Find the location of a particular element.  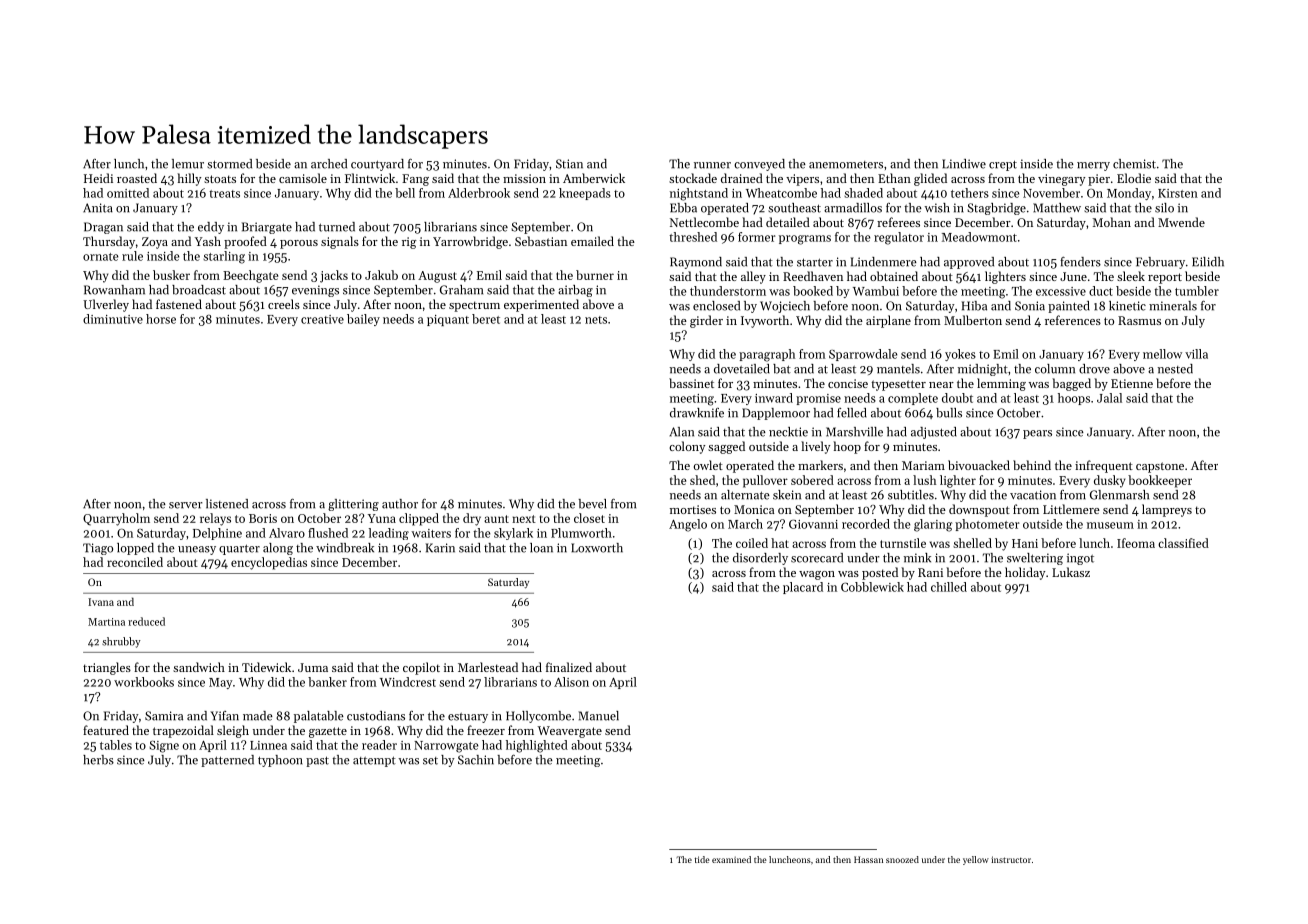

courtyard is located at coordinates (377, 165).
